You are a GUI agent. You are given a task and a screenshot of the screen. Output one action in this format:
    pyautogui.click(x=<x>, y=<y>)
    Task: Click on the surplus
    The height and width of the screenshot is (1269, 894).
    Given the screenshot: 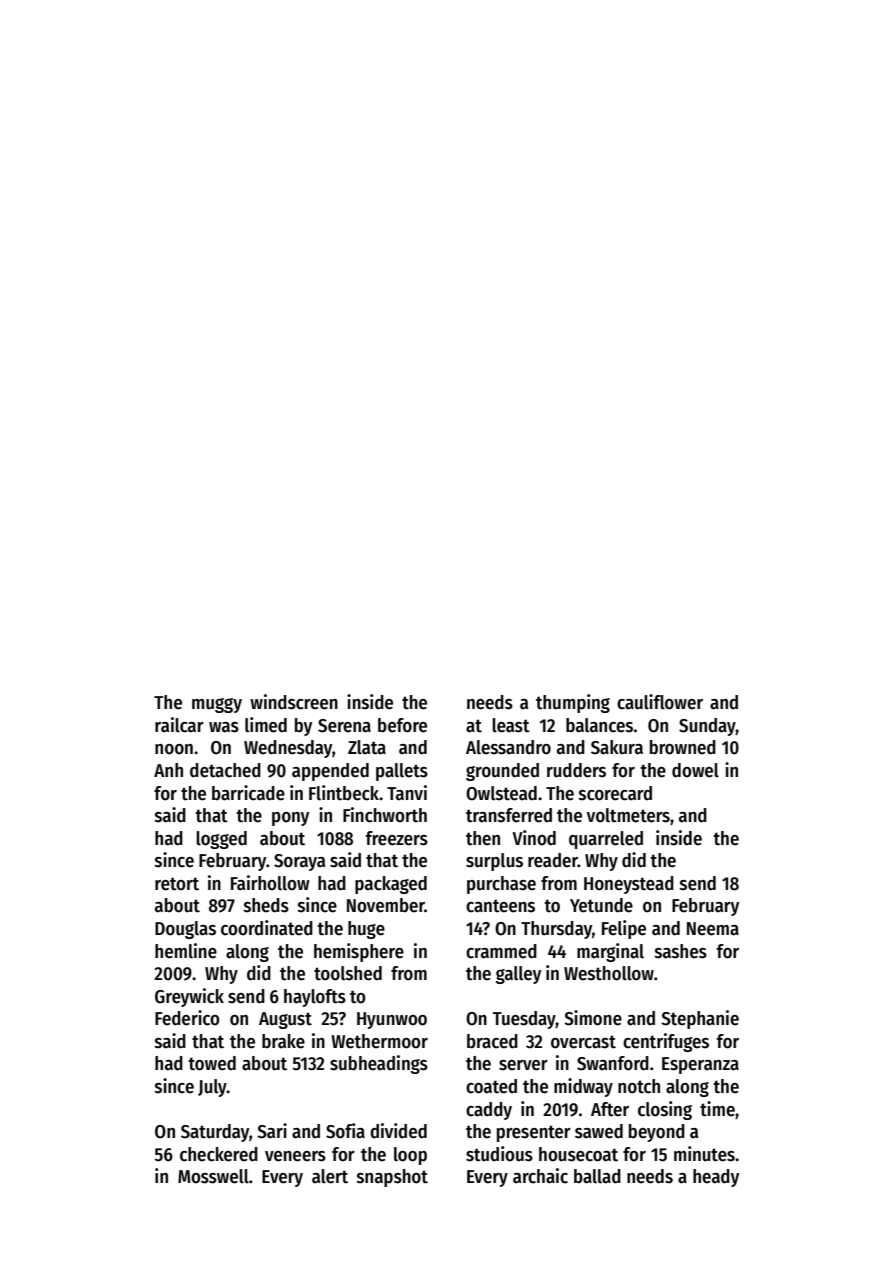 What is the action you would take?
    pyautogui.click(x=494, y=862)
